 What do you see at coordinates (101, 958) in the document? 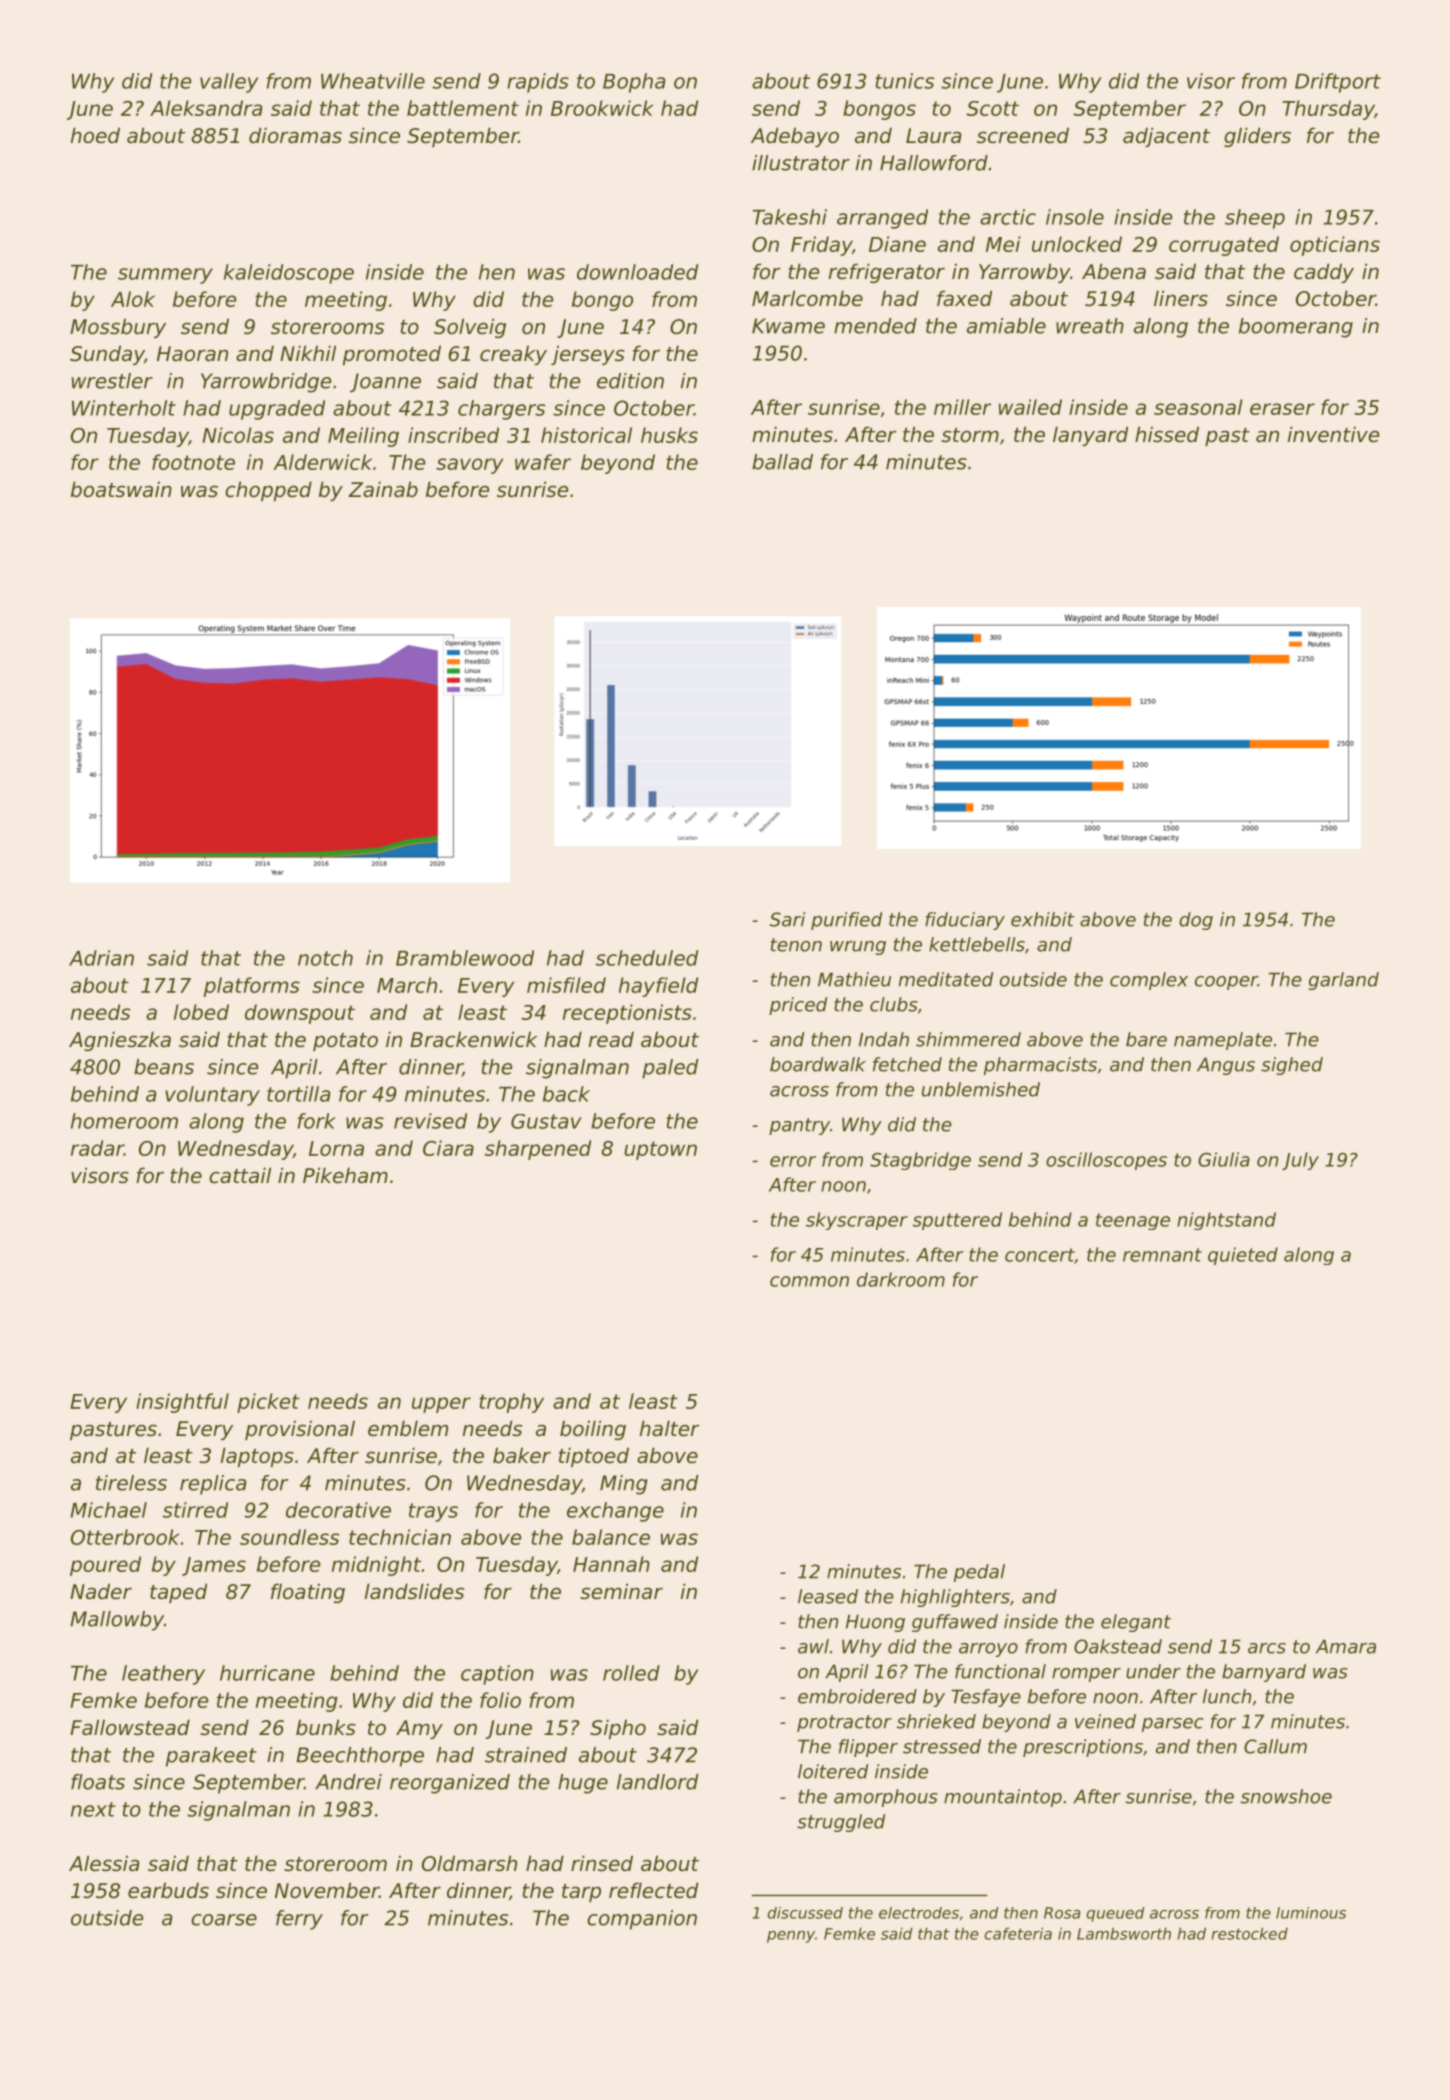
I see `Adrian` at bounding box center [101, 958].
